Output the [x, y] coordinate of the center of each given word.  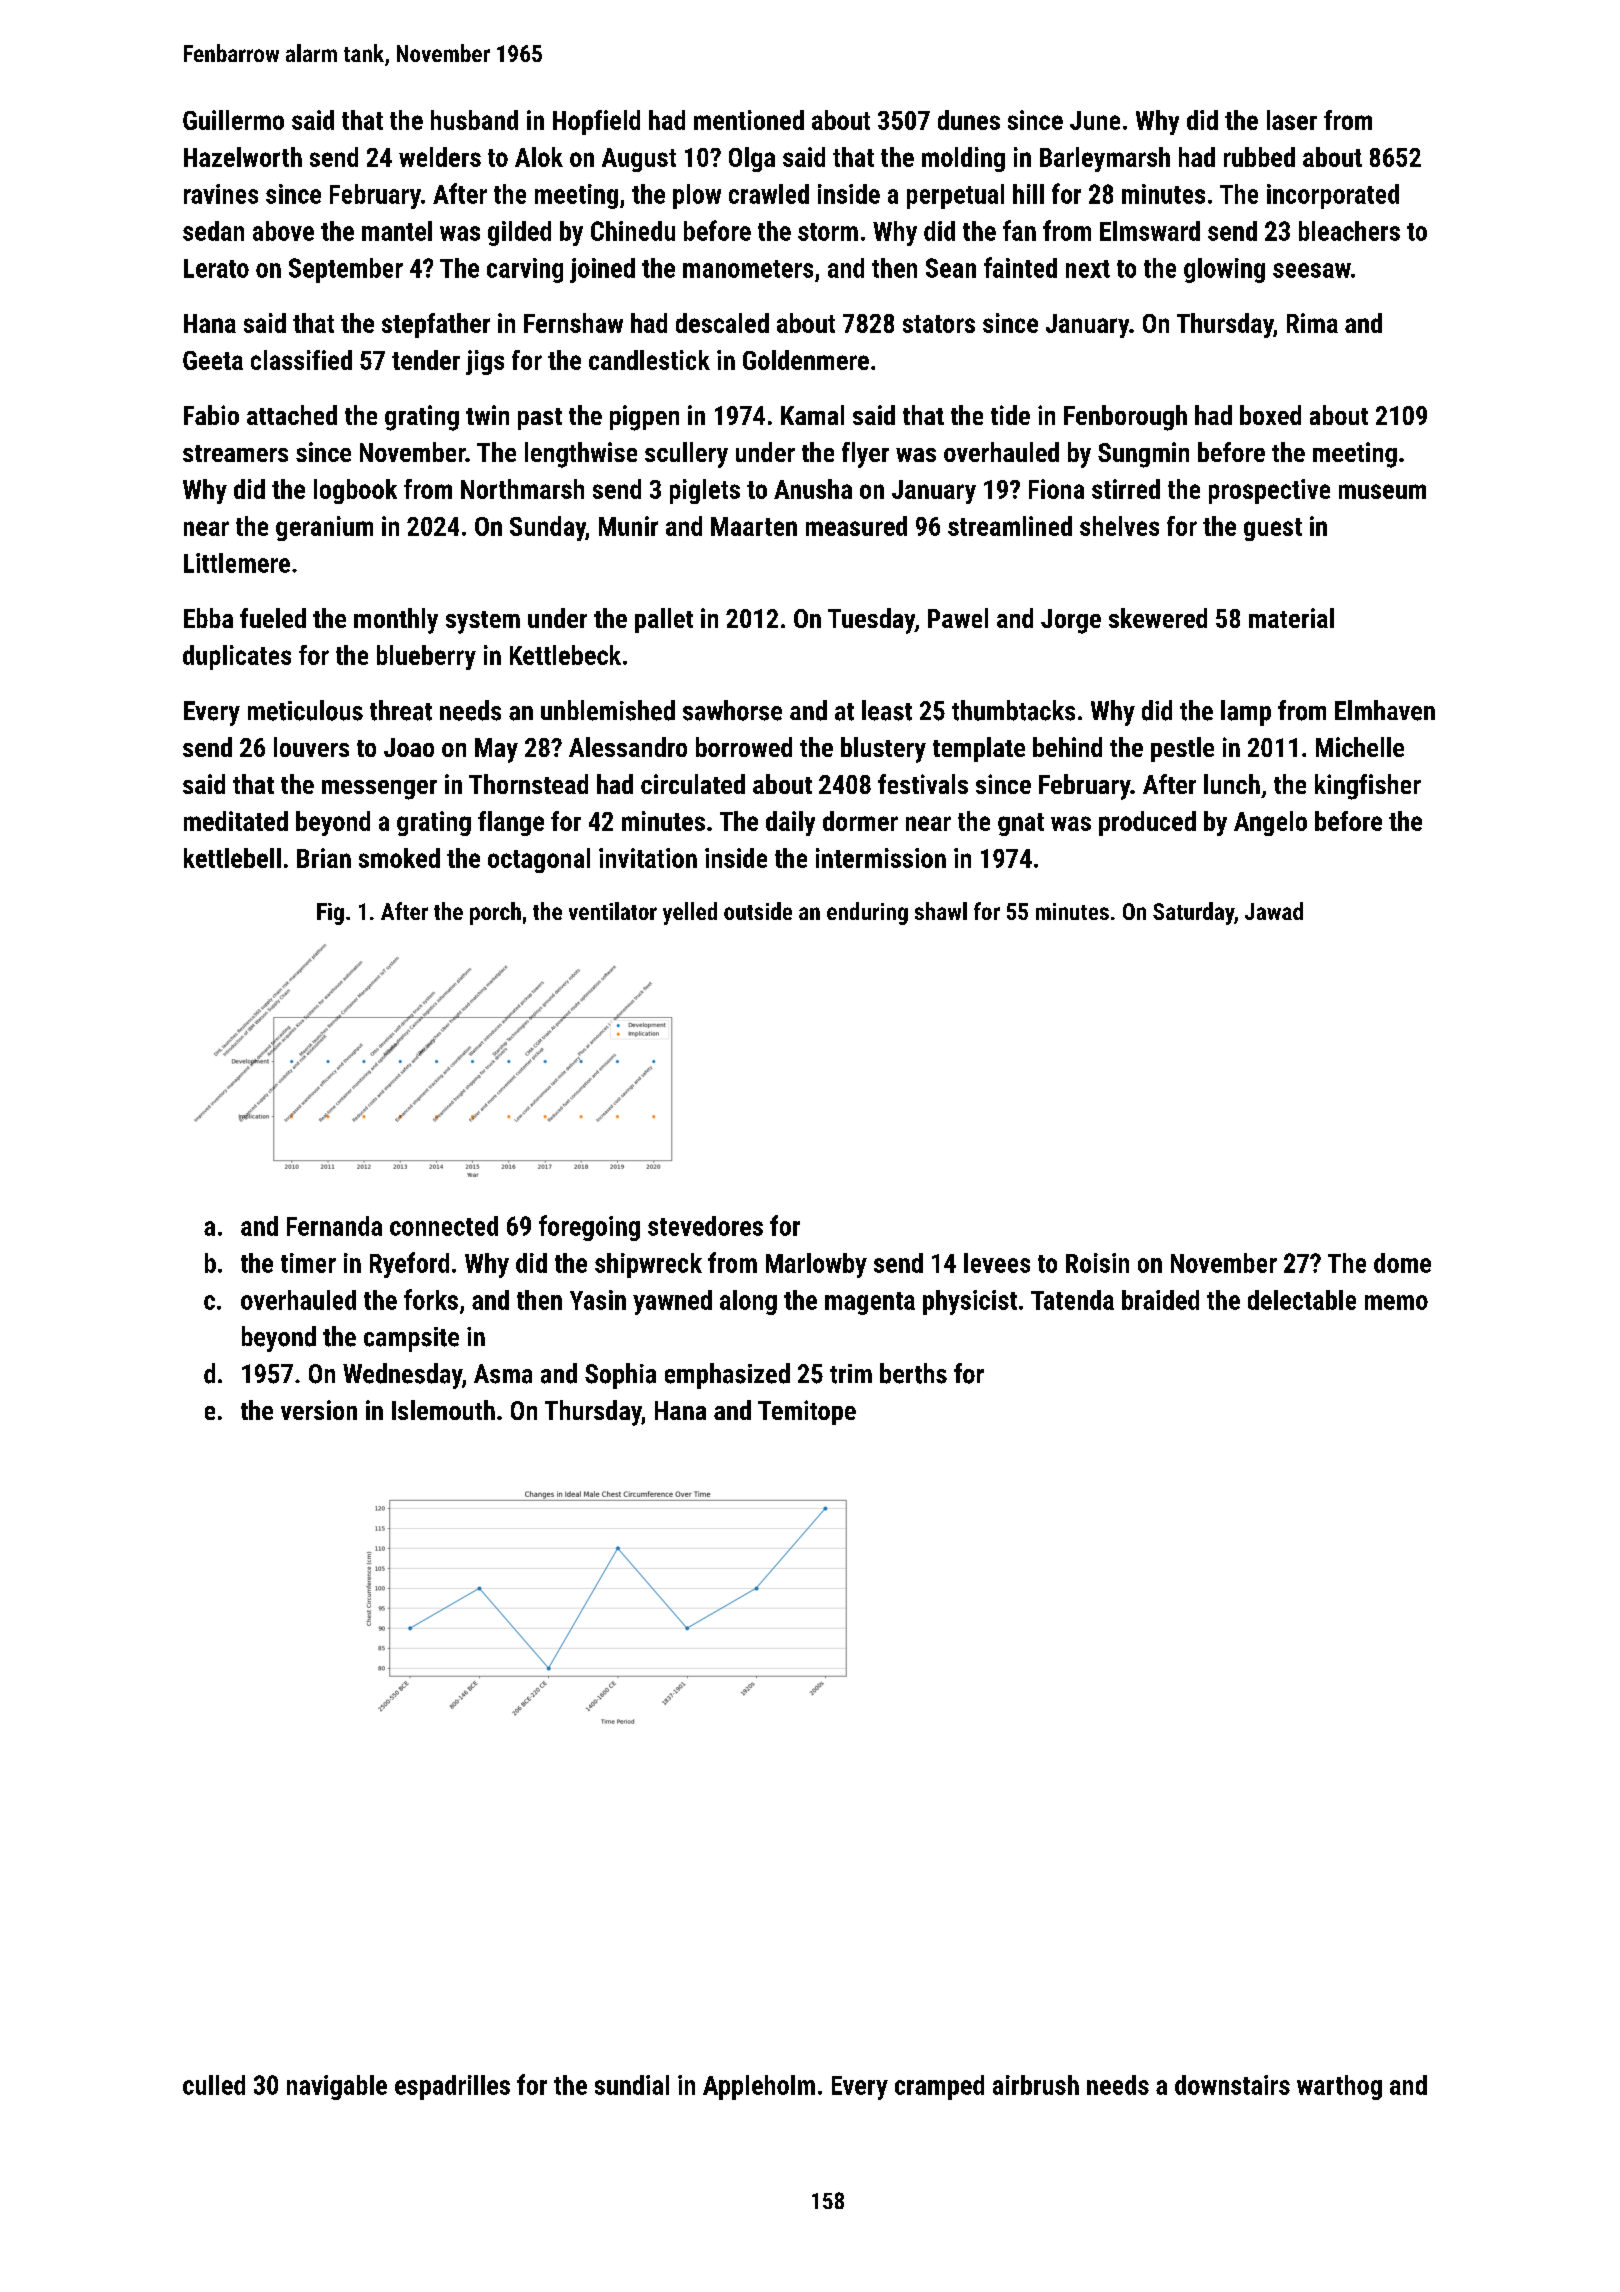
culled [214, 2085]
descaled [722, 323]
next [1088, 269]
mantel [397, 231]
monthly [396, 621]
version [319, 1410]
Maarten [754, 526]
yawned [672, 1302]
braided [1160, 1300]
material [1291, 618]
